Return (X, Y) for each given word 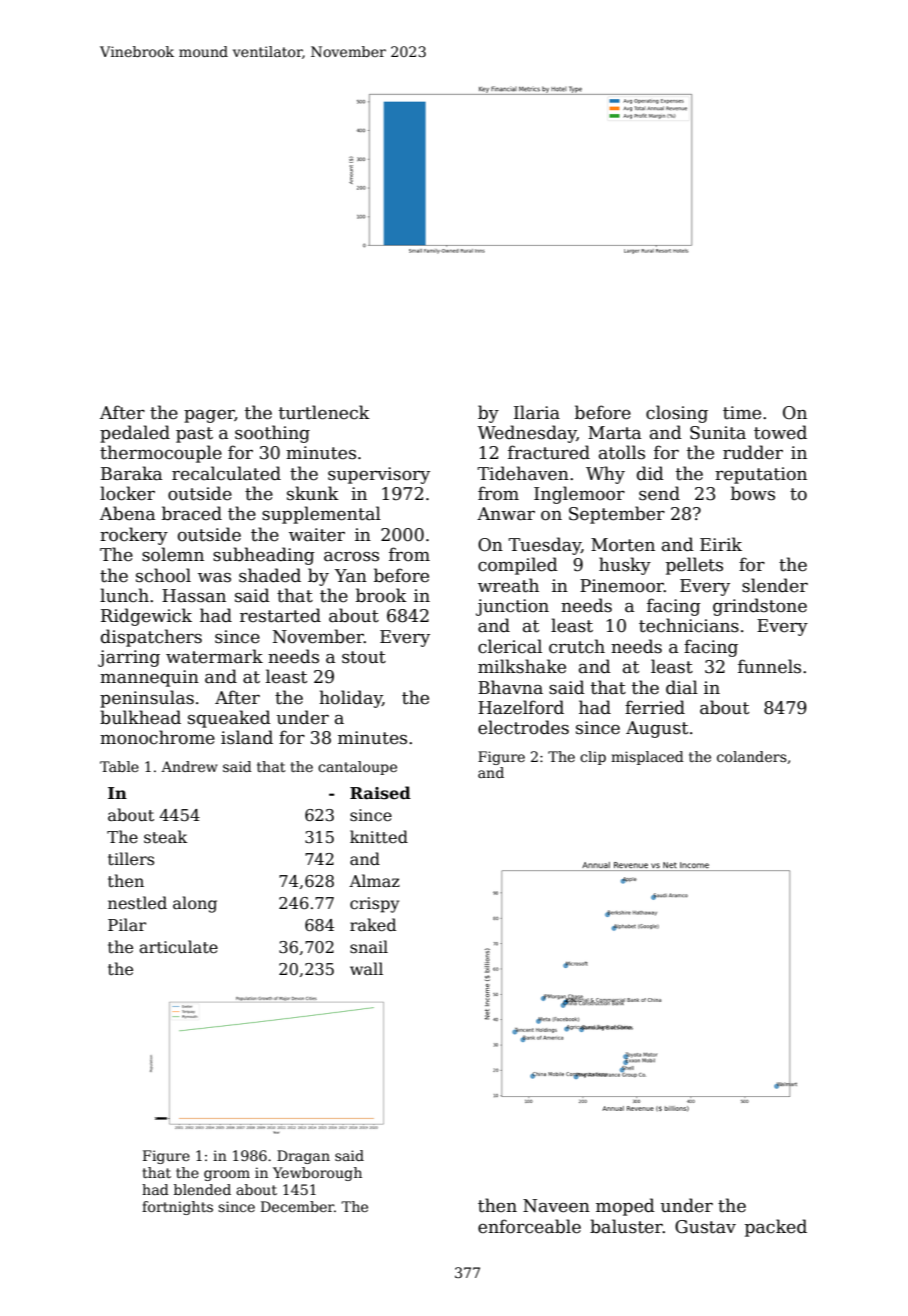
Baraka (131, 473)
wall (366, 968)
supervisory (379, 475)
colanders (752, 756)
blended (202, 1189)
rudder (753, 452)
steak (165, 837)
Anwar (506, 514)
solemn (173, 554)
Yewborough (317, 1174)
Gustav (705, 1227)
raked (373, 925)
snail (369, 946)
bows (753, 493)
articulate (178, 947)
